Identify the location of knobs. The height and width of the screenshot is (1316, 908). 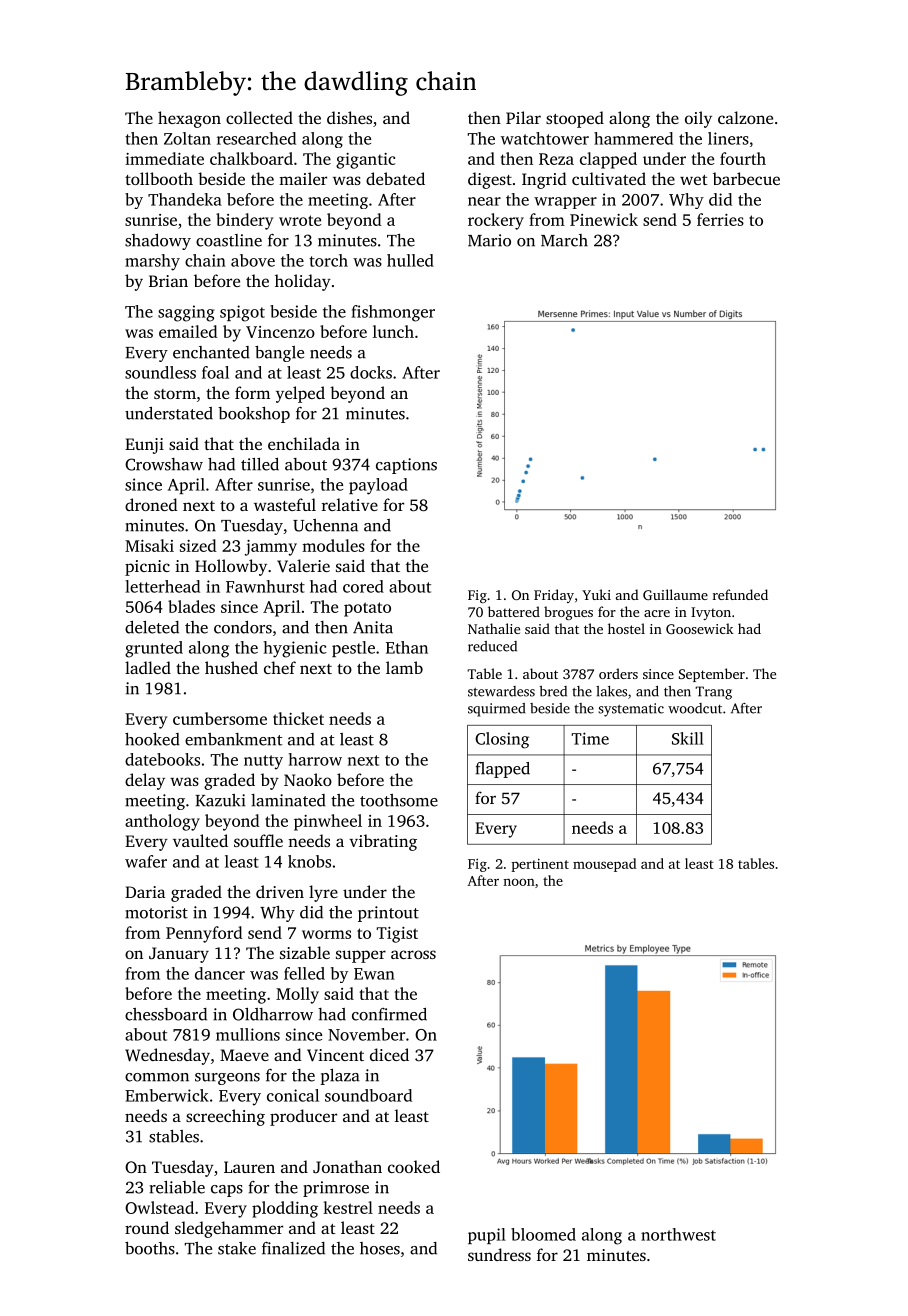
(309, 861).
